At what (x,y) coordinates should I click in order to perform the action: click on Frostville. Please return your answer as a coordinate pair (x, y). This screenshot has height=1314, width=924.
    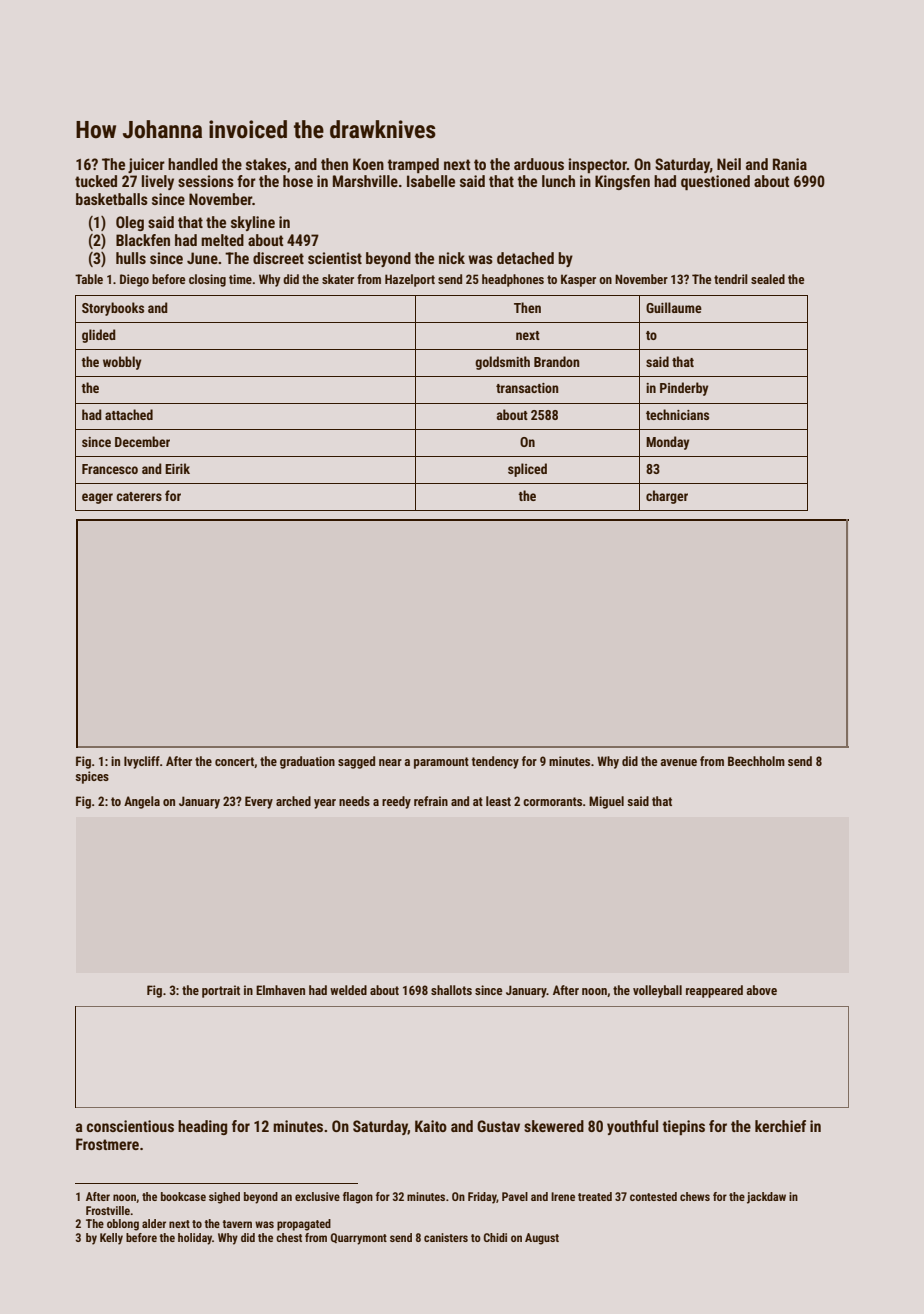
    Looking at the image, I should click on (108, 1210).
